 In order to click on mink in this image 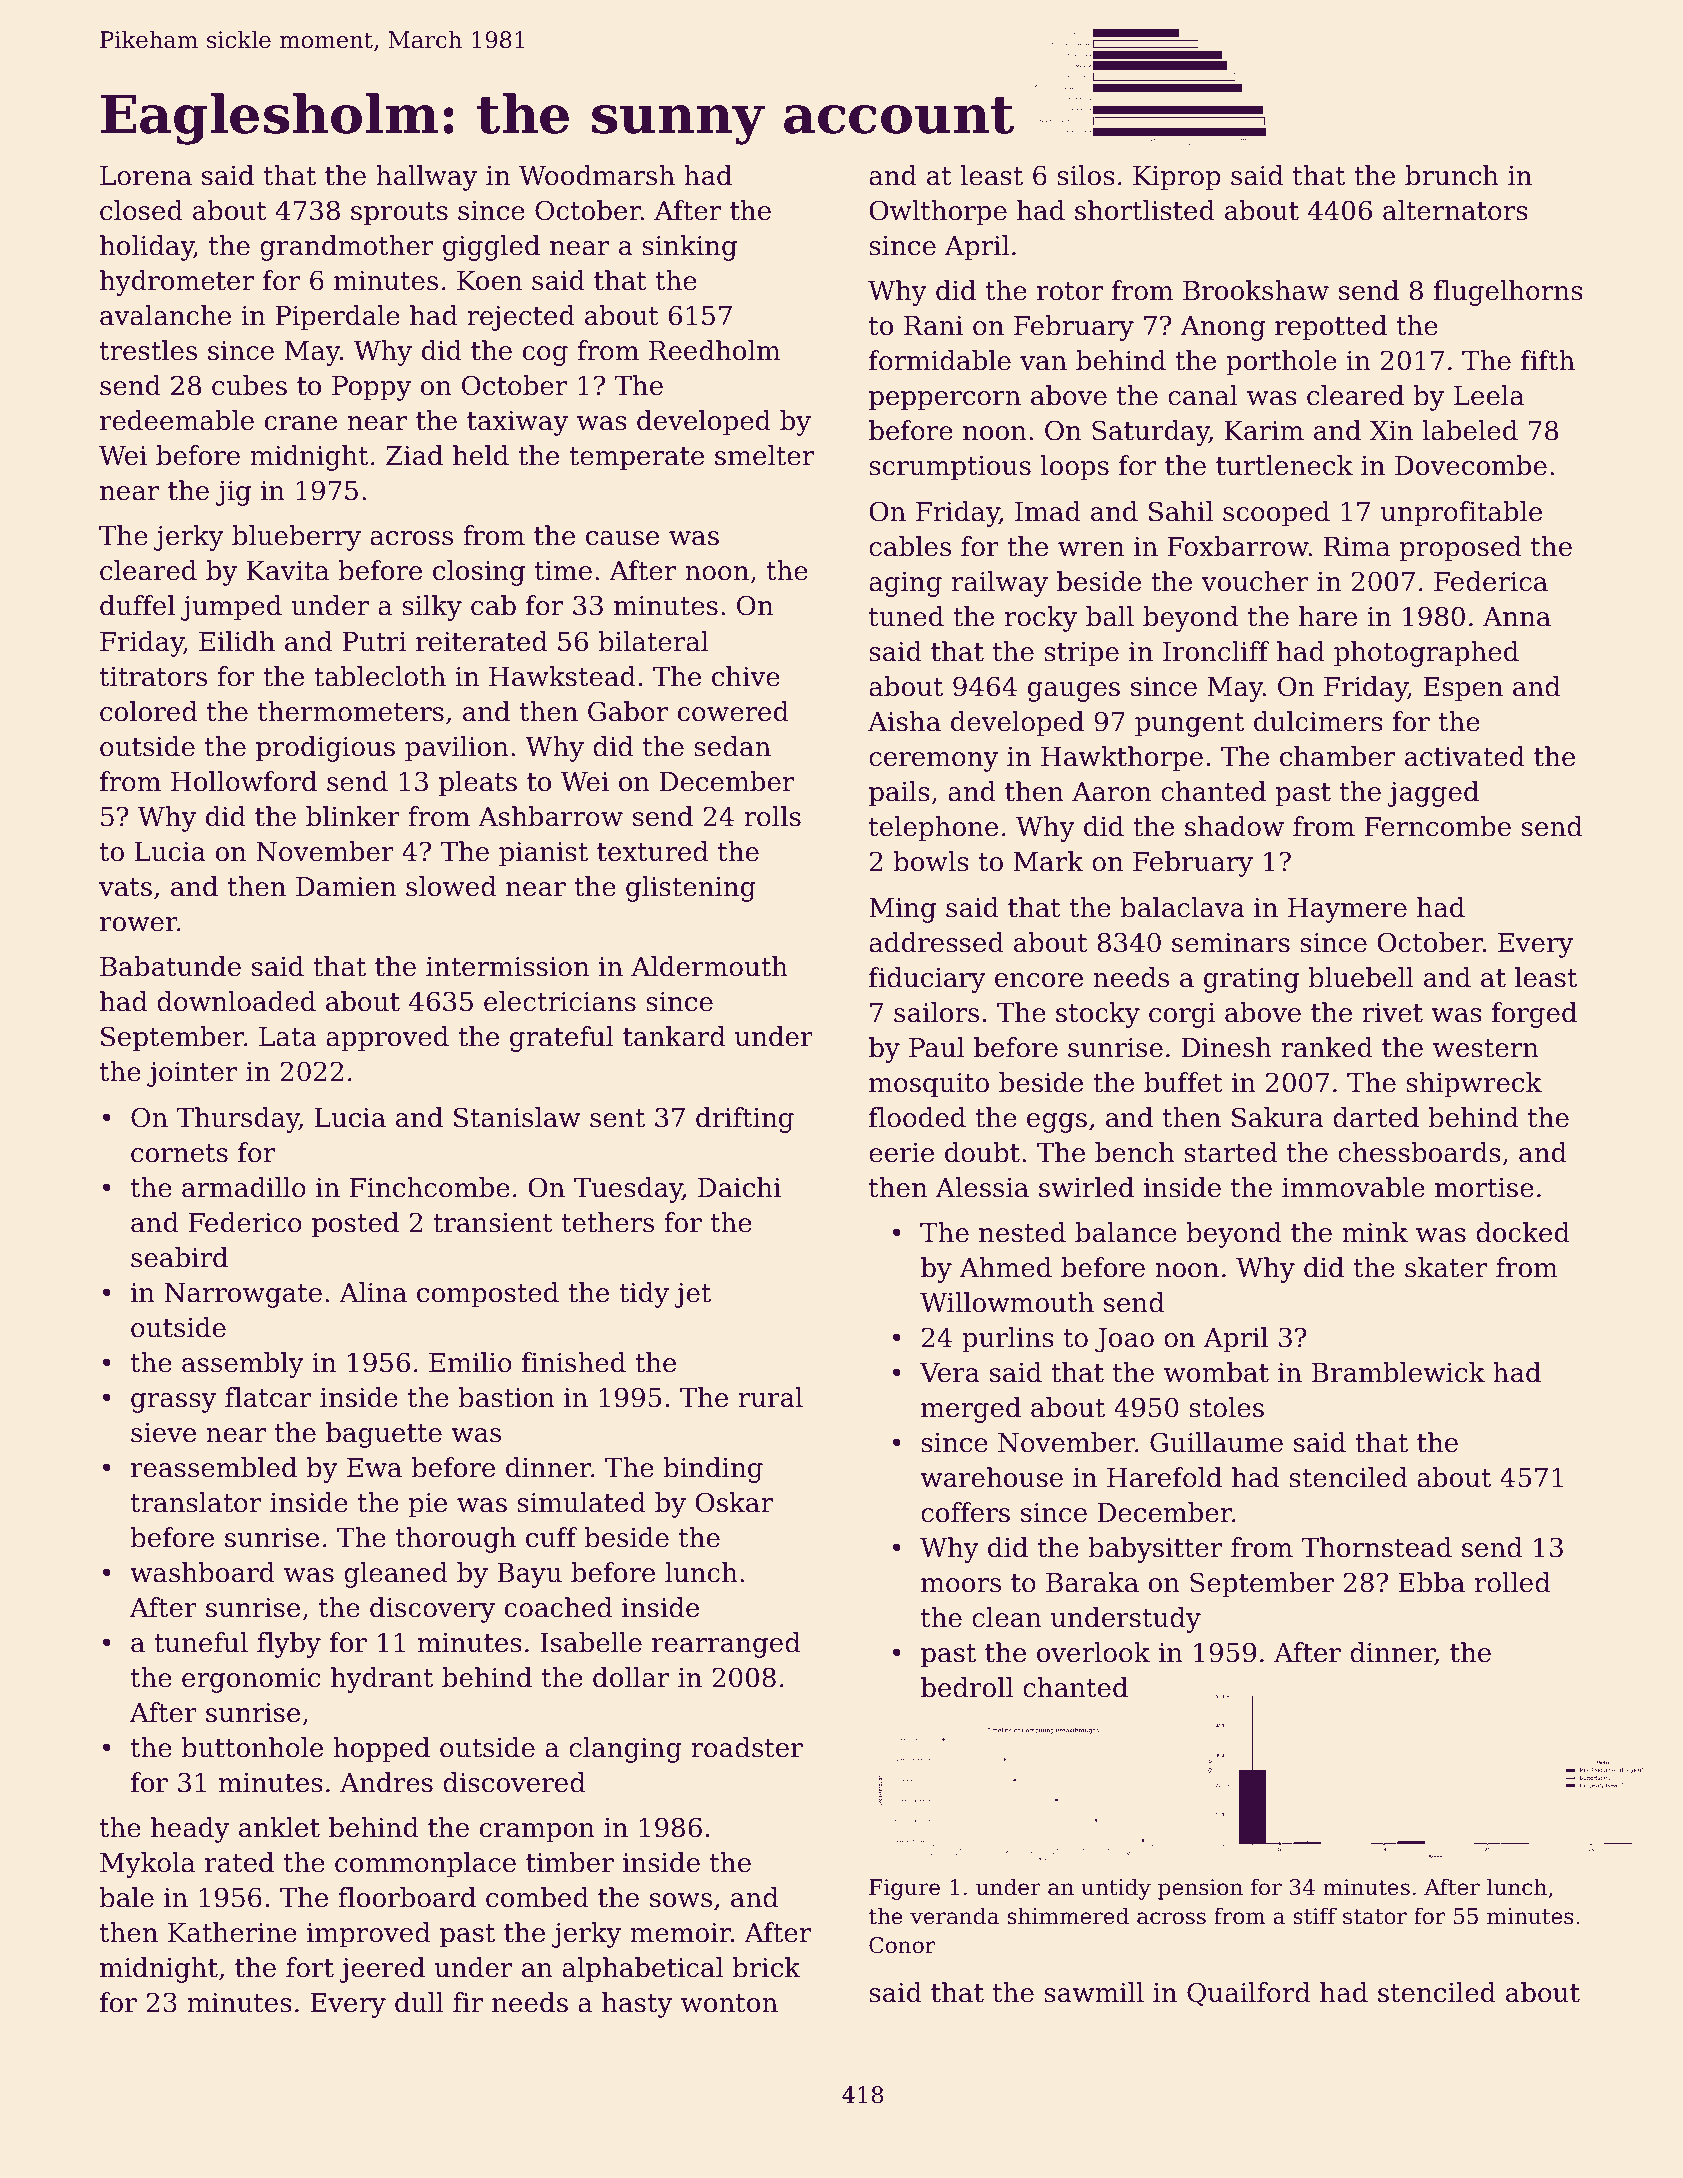, I will do `click(1375, 1232)`.
